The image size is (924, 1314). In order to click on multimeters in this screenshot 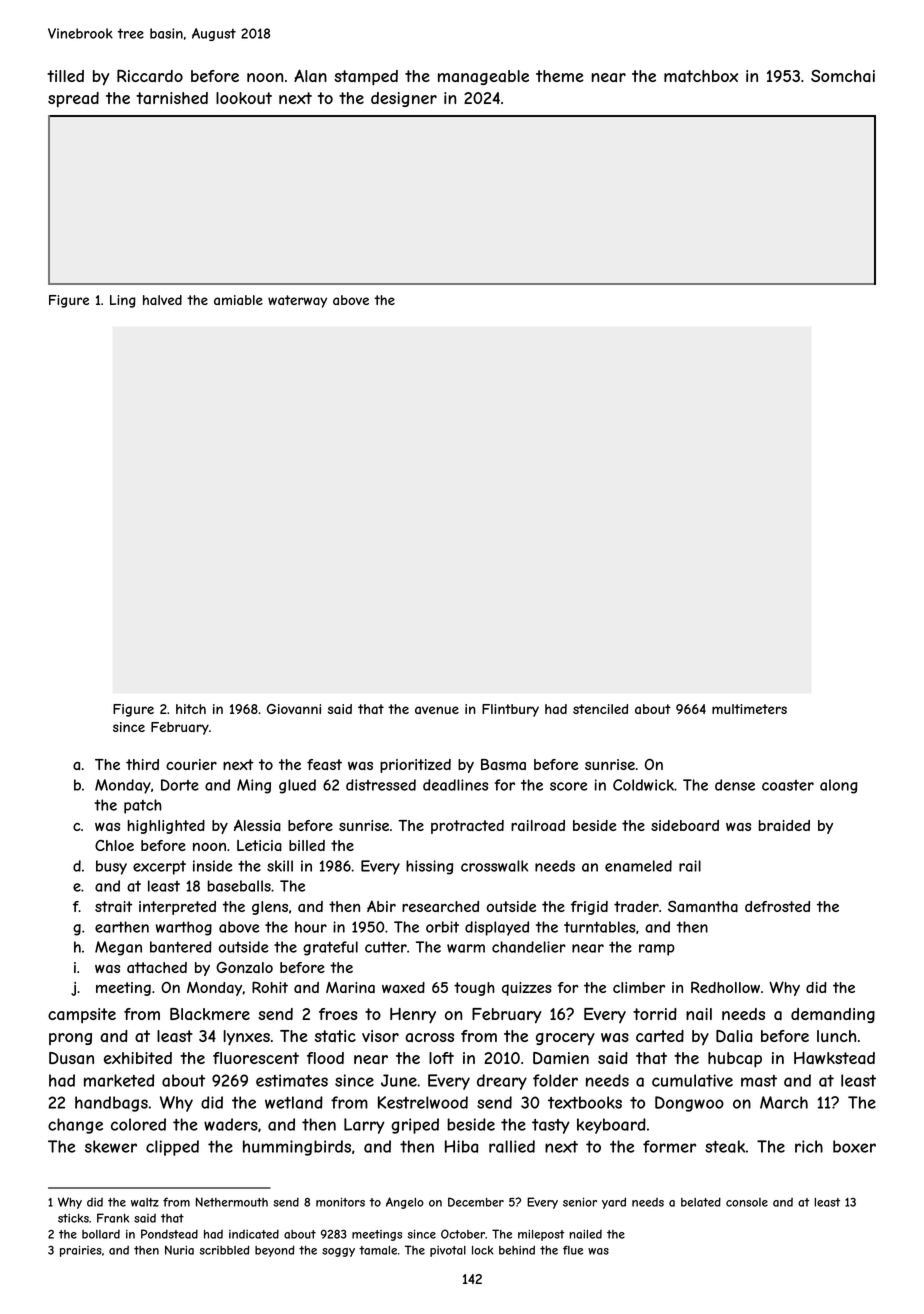, I will do `click(749, 709)`.
